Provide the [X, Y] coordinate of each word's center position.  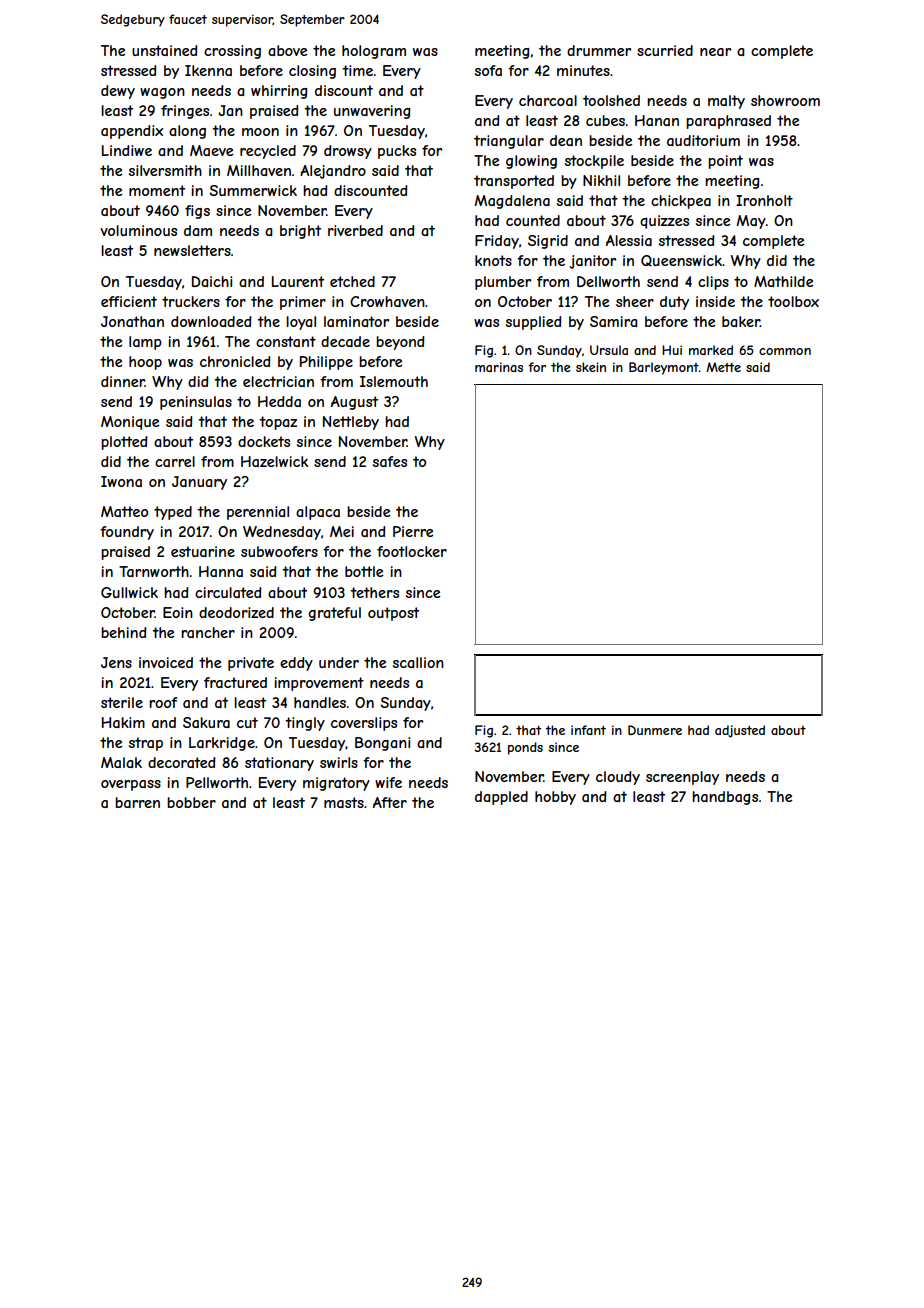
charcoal [548, 100]
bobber [191, 802]
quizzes [664, 222]
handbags [725, 798]
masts [344, 802]
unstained [164, 50]
